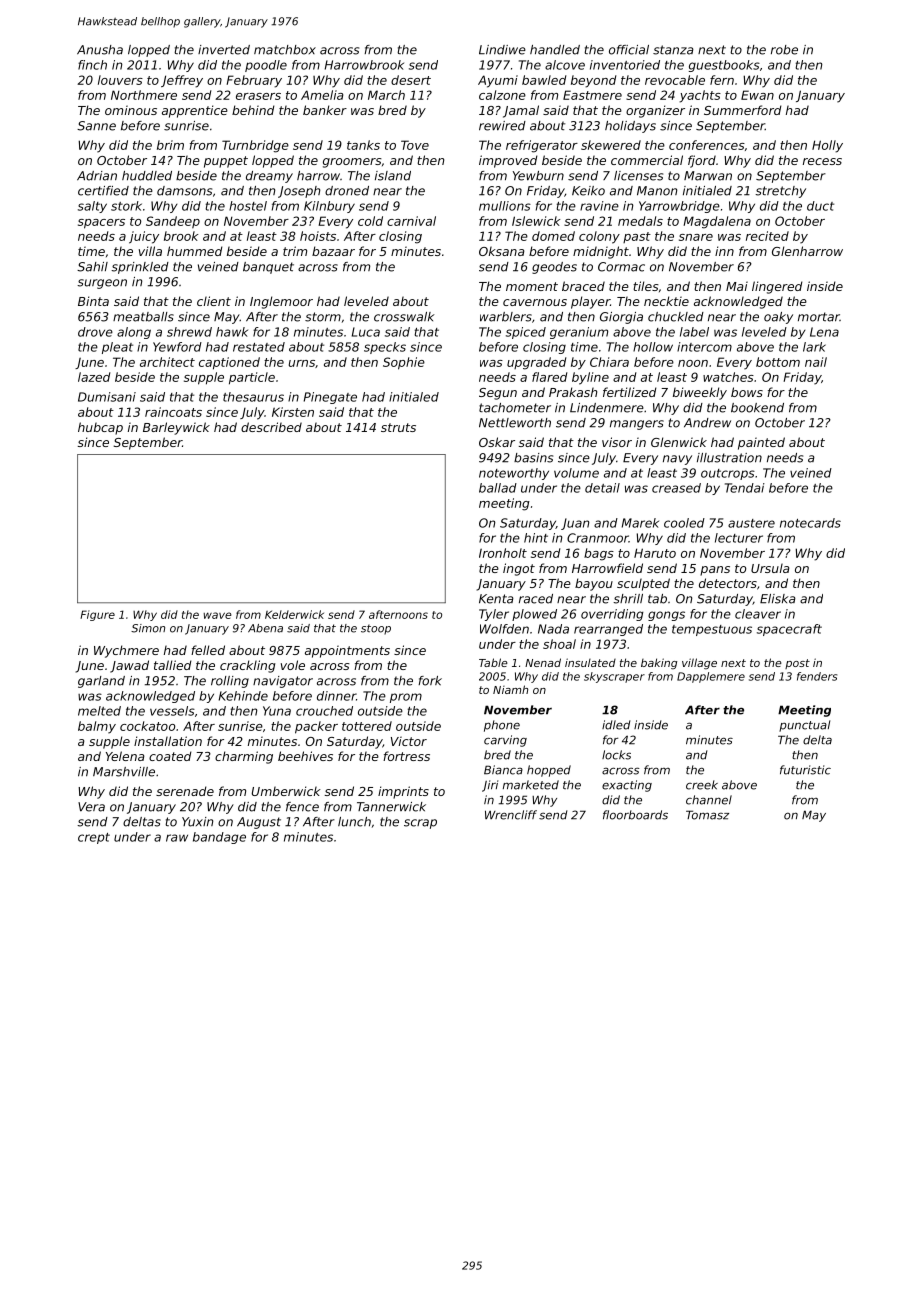 The width and height of the screenshot is (924, 1308). Describe the element at coordinates (255, 146) in the screenshot. I see `Turnbridge` at that location.
